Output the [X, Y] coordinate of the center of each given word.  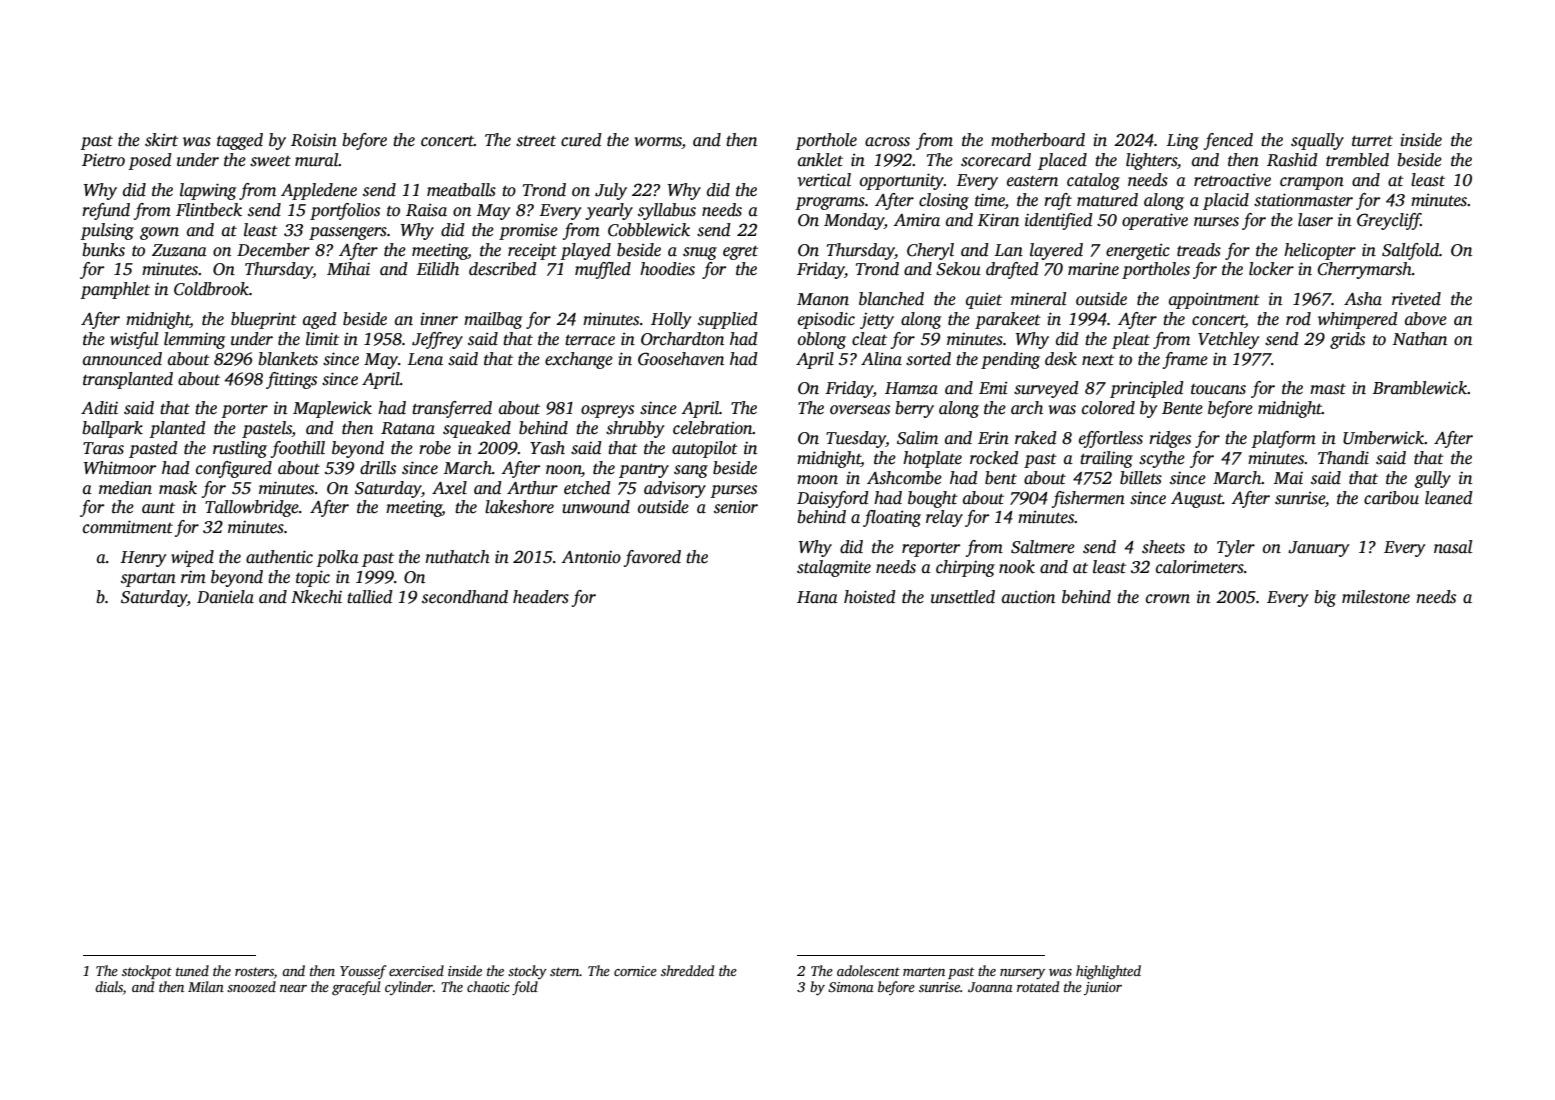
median [125, 488]
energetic [1138, 252]
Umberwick [1384, 438]
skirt [161, 140]
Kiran [998, 220]
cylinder [409, 988]
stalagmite [834, 568]
